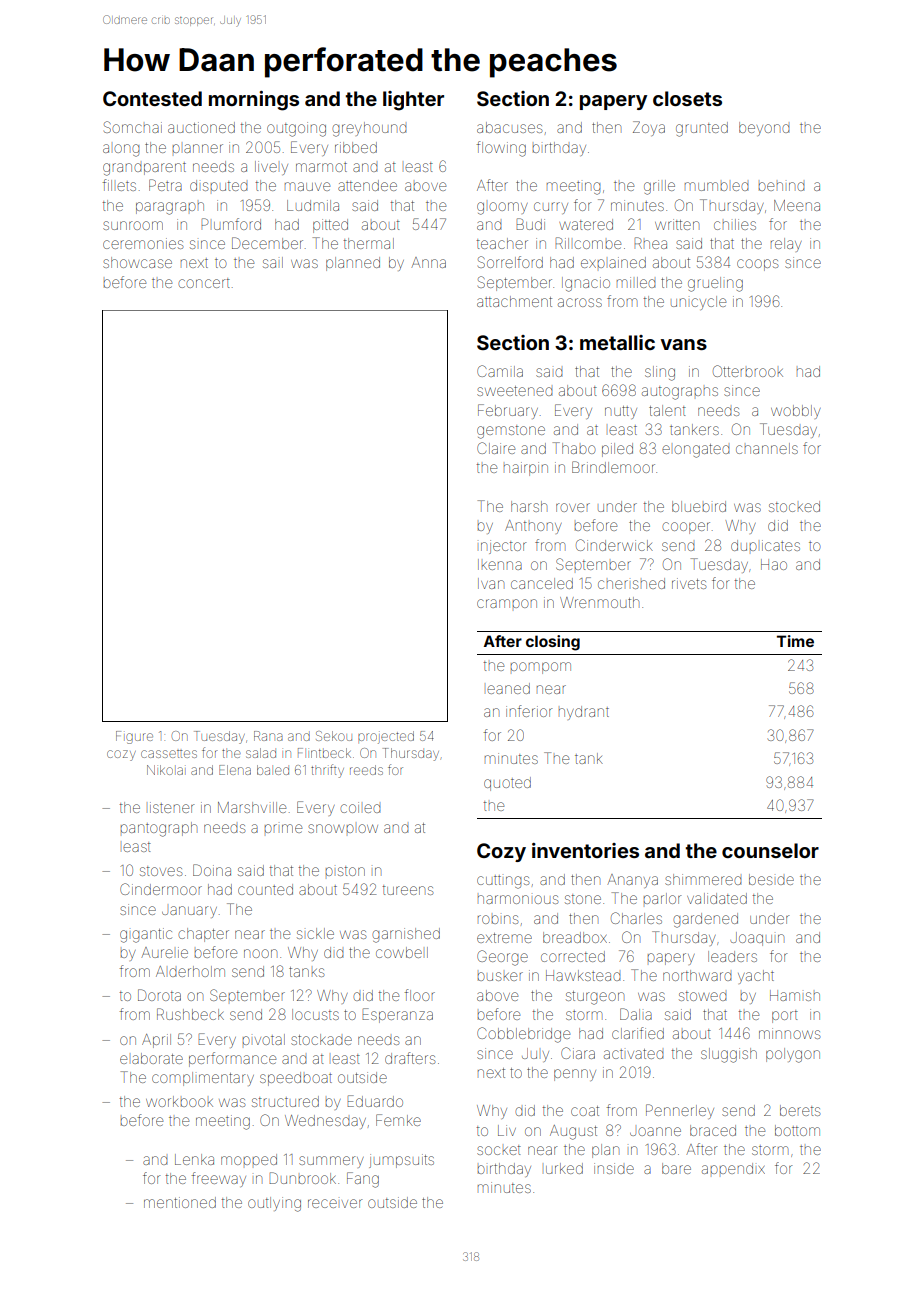 The image size is (924, 1308). Describe the element at coordinates (748, 371) in the screenshot. I see `Otterbrook` at that location.
